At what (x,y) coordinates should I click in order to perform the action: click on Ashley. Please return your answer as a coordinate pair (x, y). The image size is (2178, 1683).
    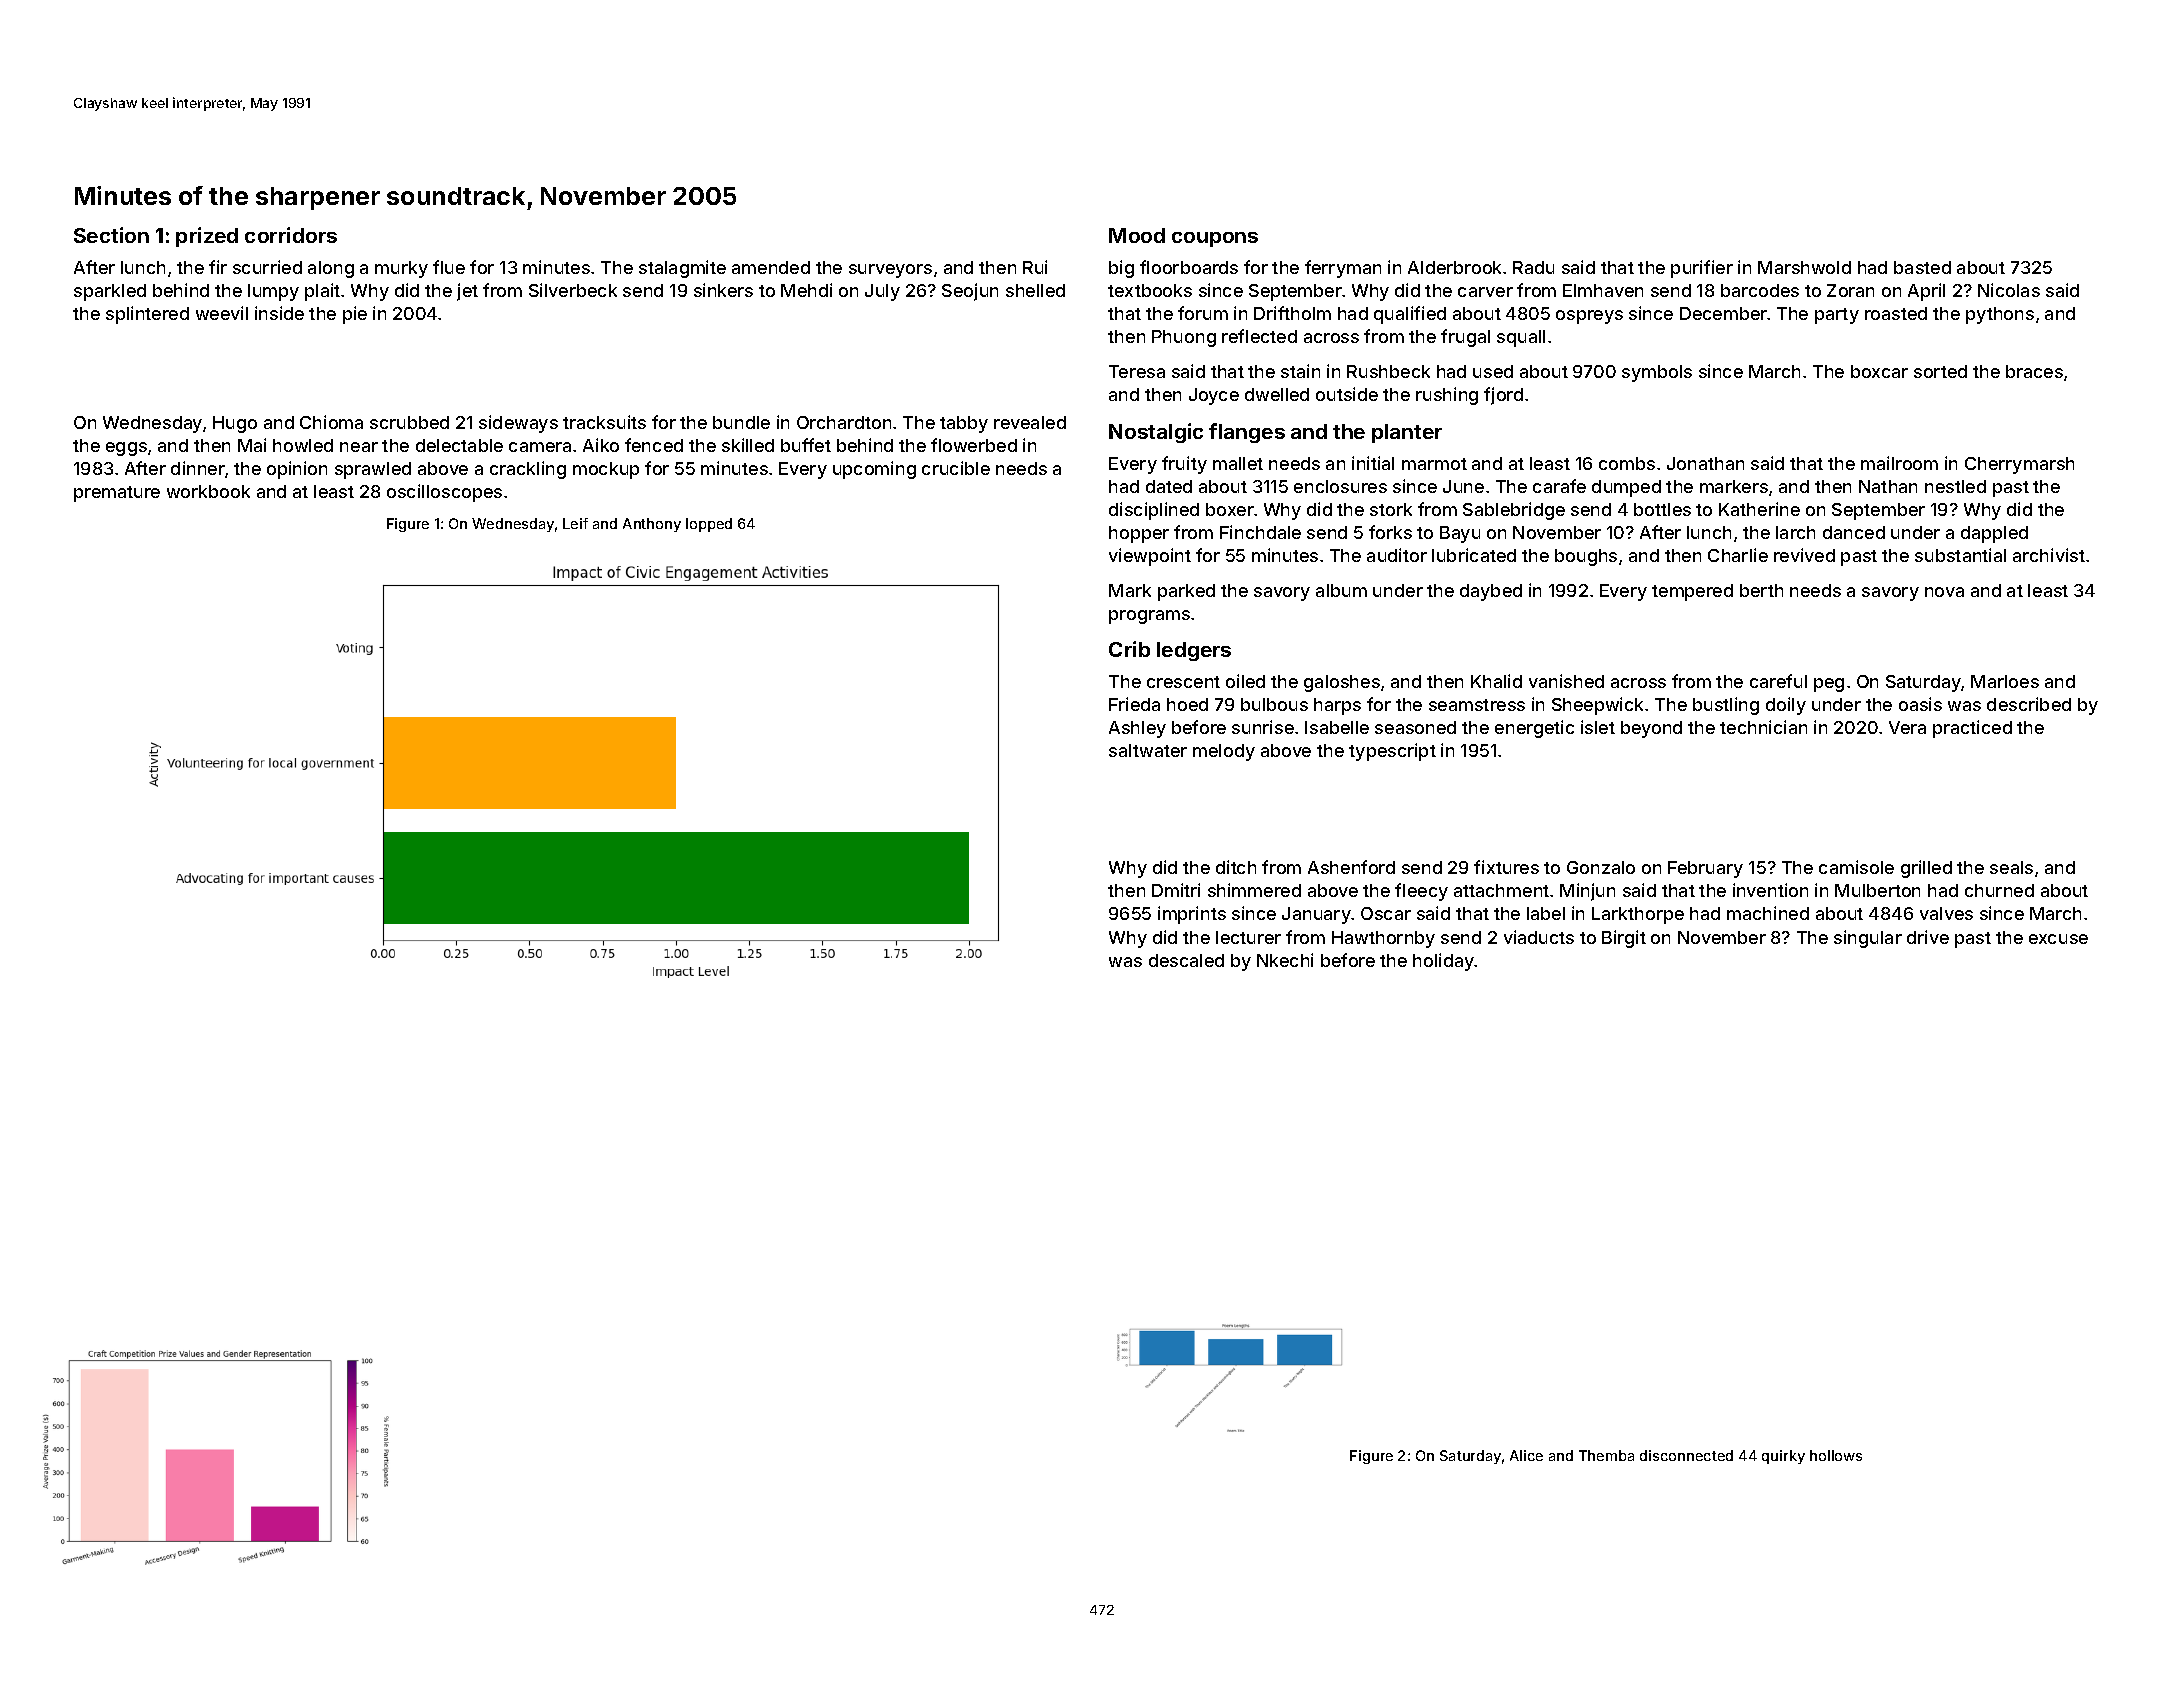
    Looking at the image, I should click on (1137, 729).
